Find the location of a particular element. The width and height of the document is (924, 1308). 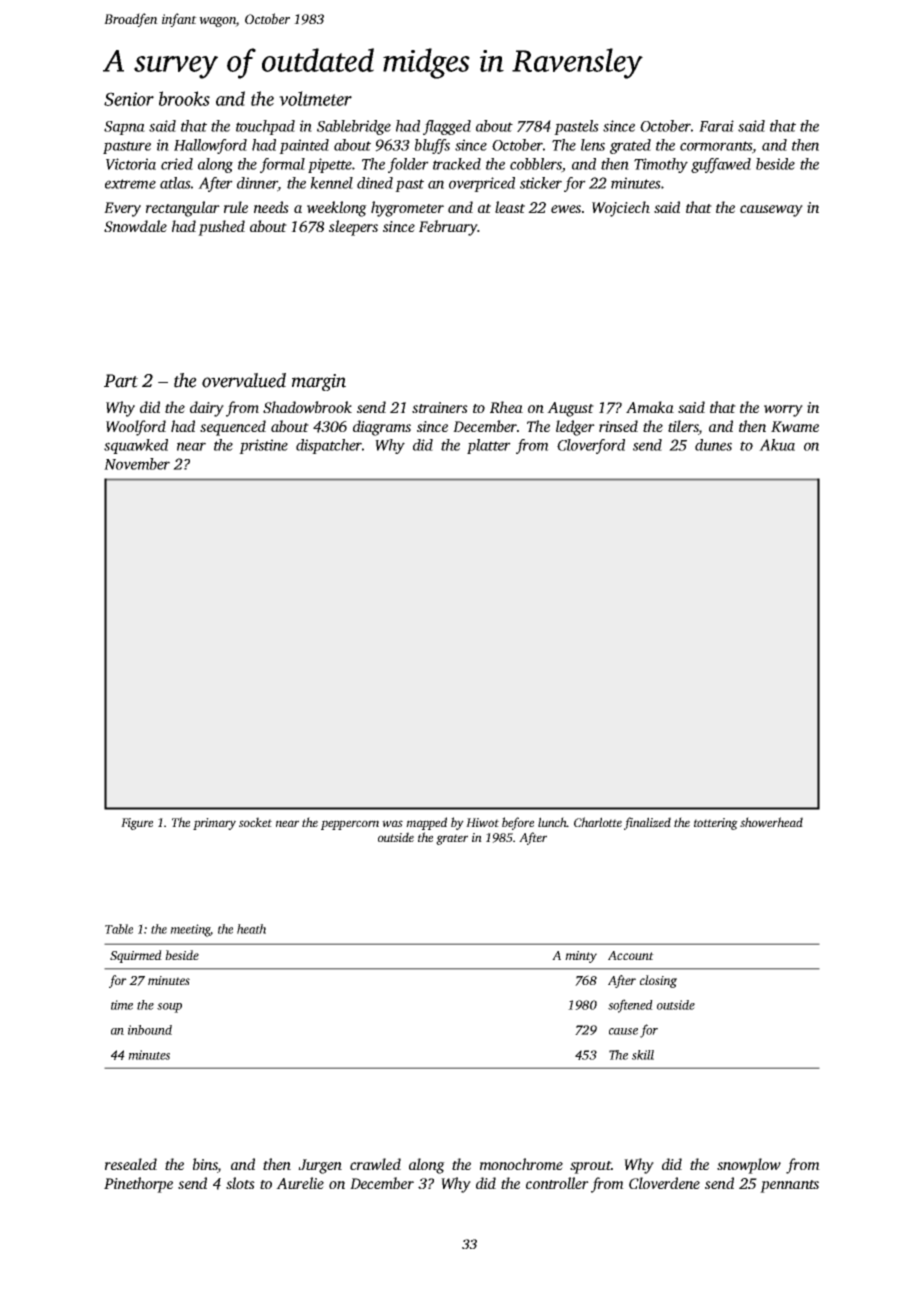

pennants is located at coordinates (789, 1186).
